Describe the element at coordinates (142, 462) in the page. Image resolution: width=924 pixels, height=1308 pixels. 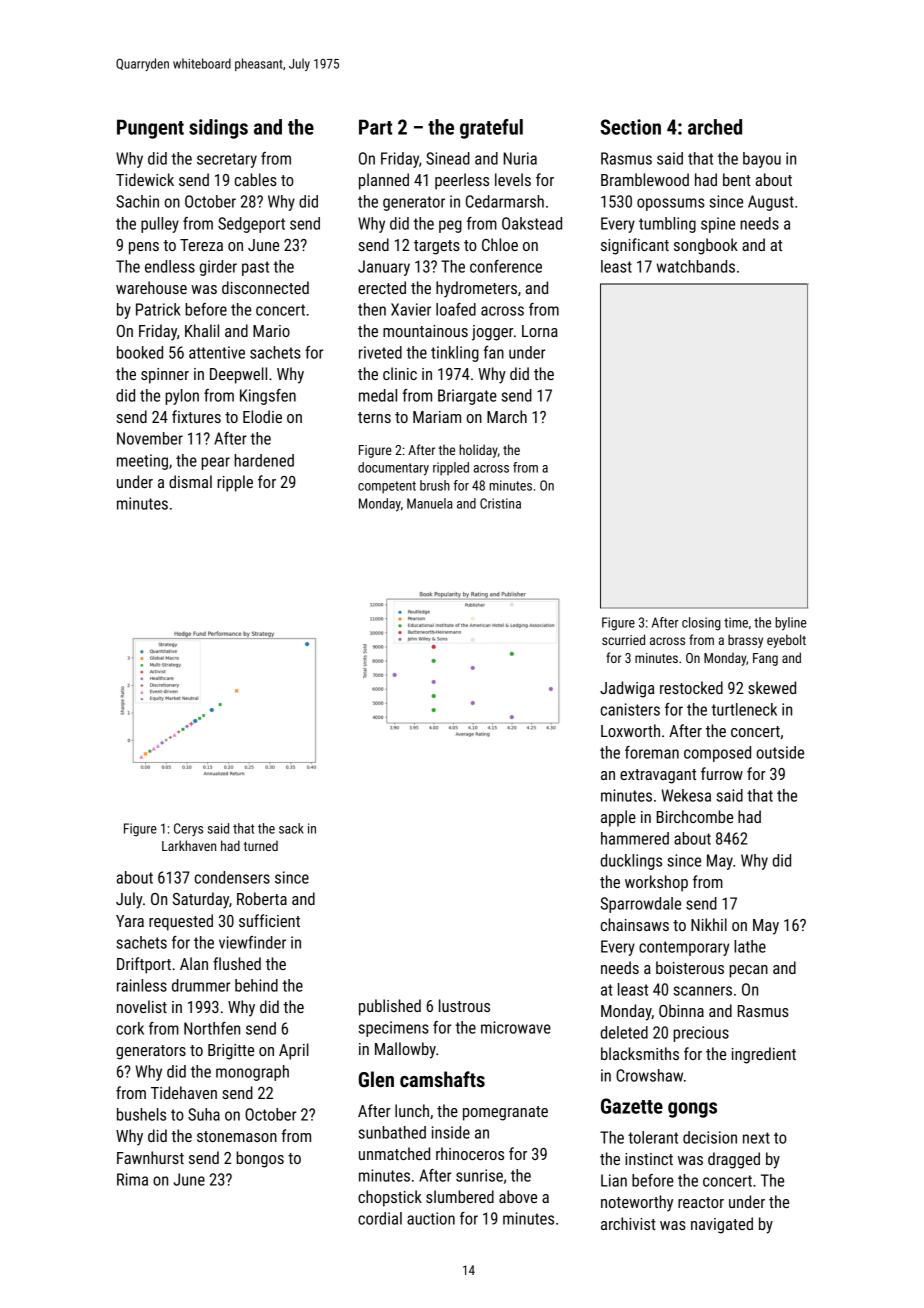
I see `meeting` at that location.
